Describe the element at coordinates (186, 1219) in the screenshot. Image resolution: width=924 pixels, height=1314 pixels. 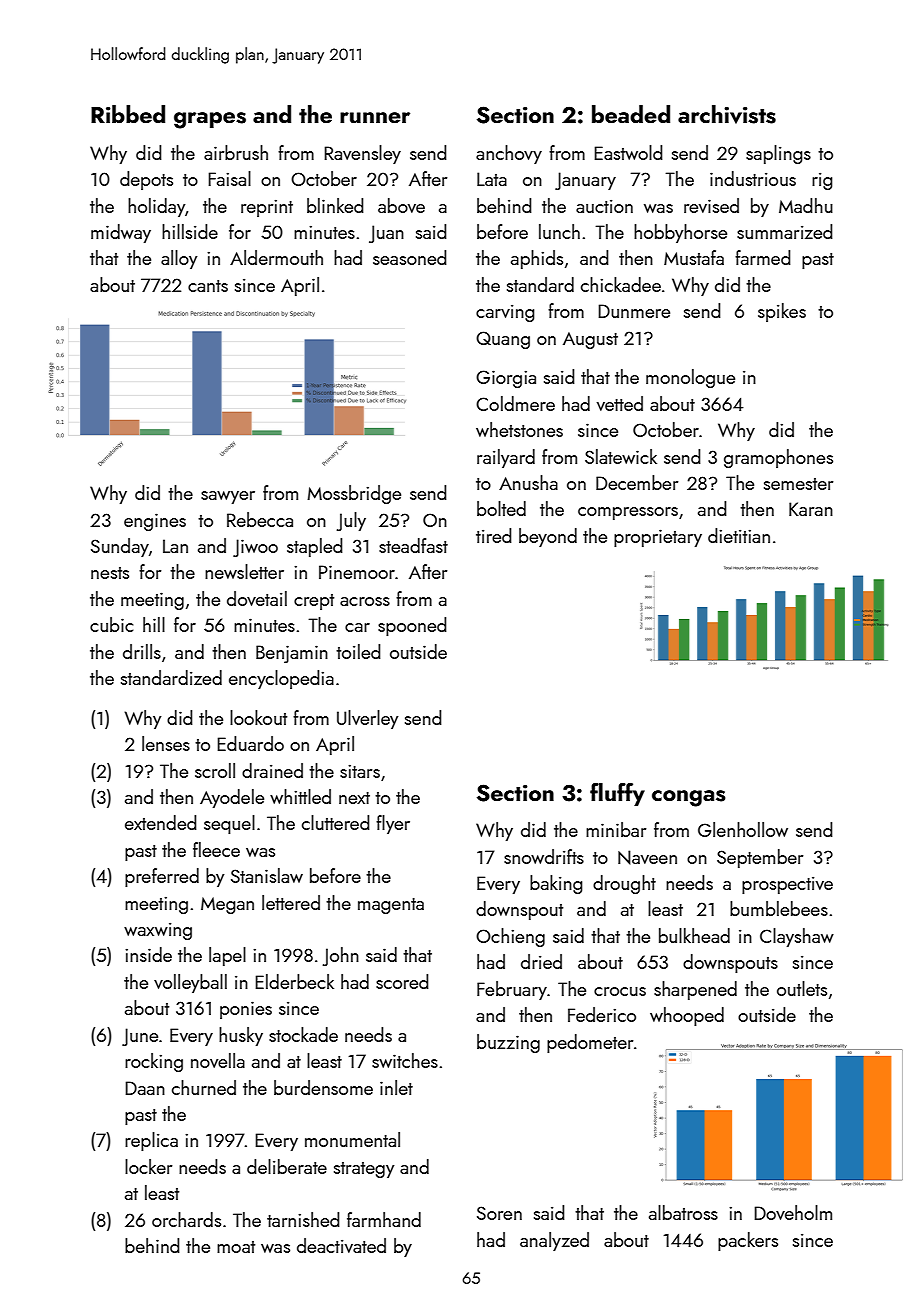
I see `orchards` at that location.
